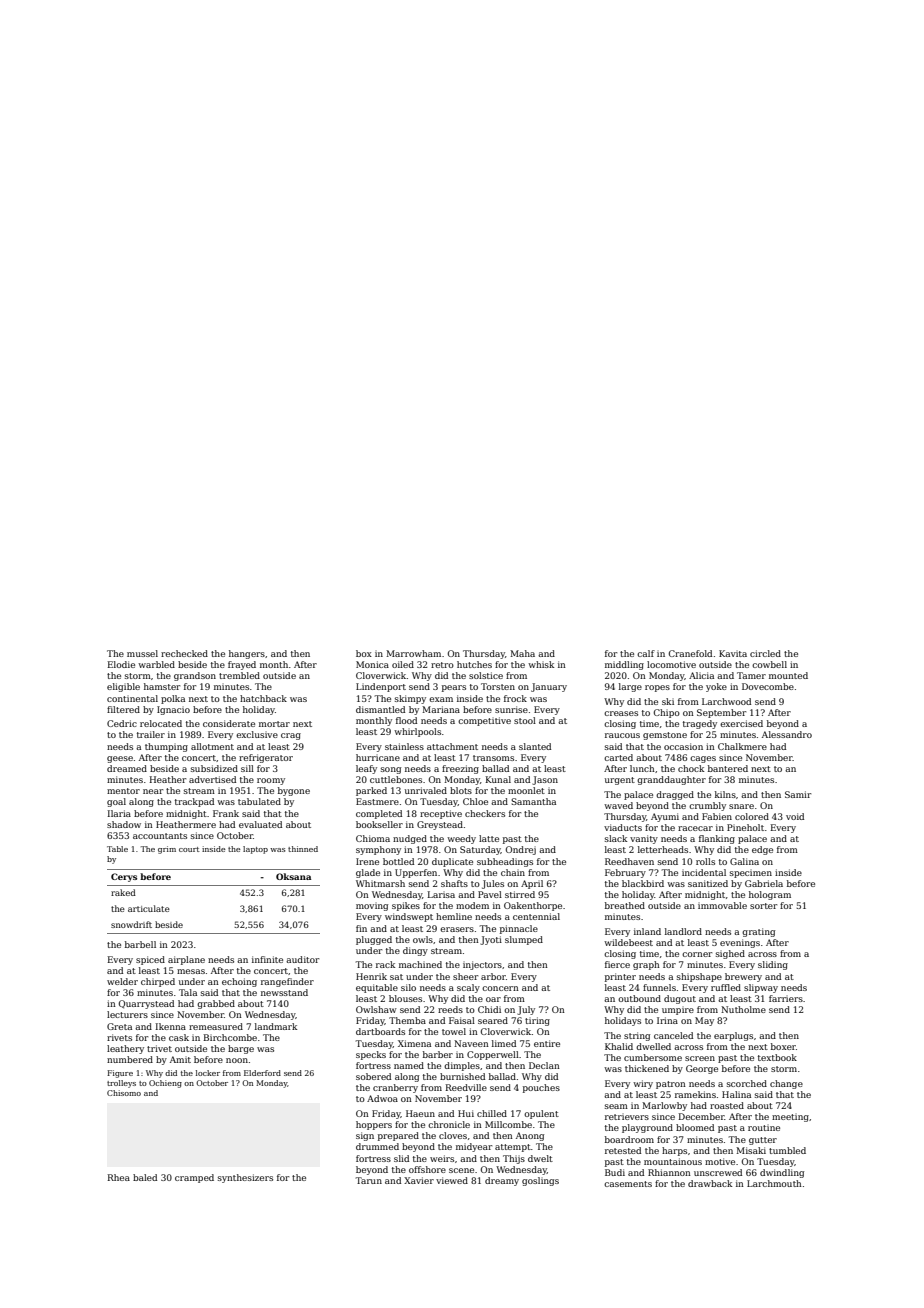 This screenshot has height=1308, width=924. I want to click on Jyoti, so click(491, 940).
